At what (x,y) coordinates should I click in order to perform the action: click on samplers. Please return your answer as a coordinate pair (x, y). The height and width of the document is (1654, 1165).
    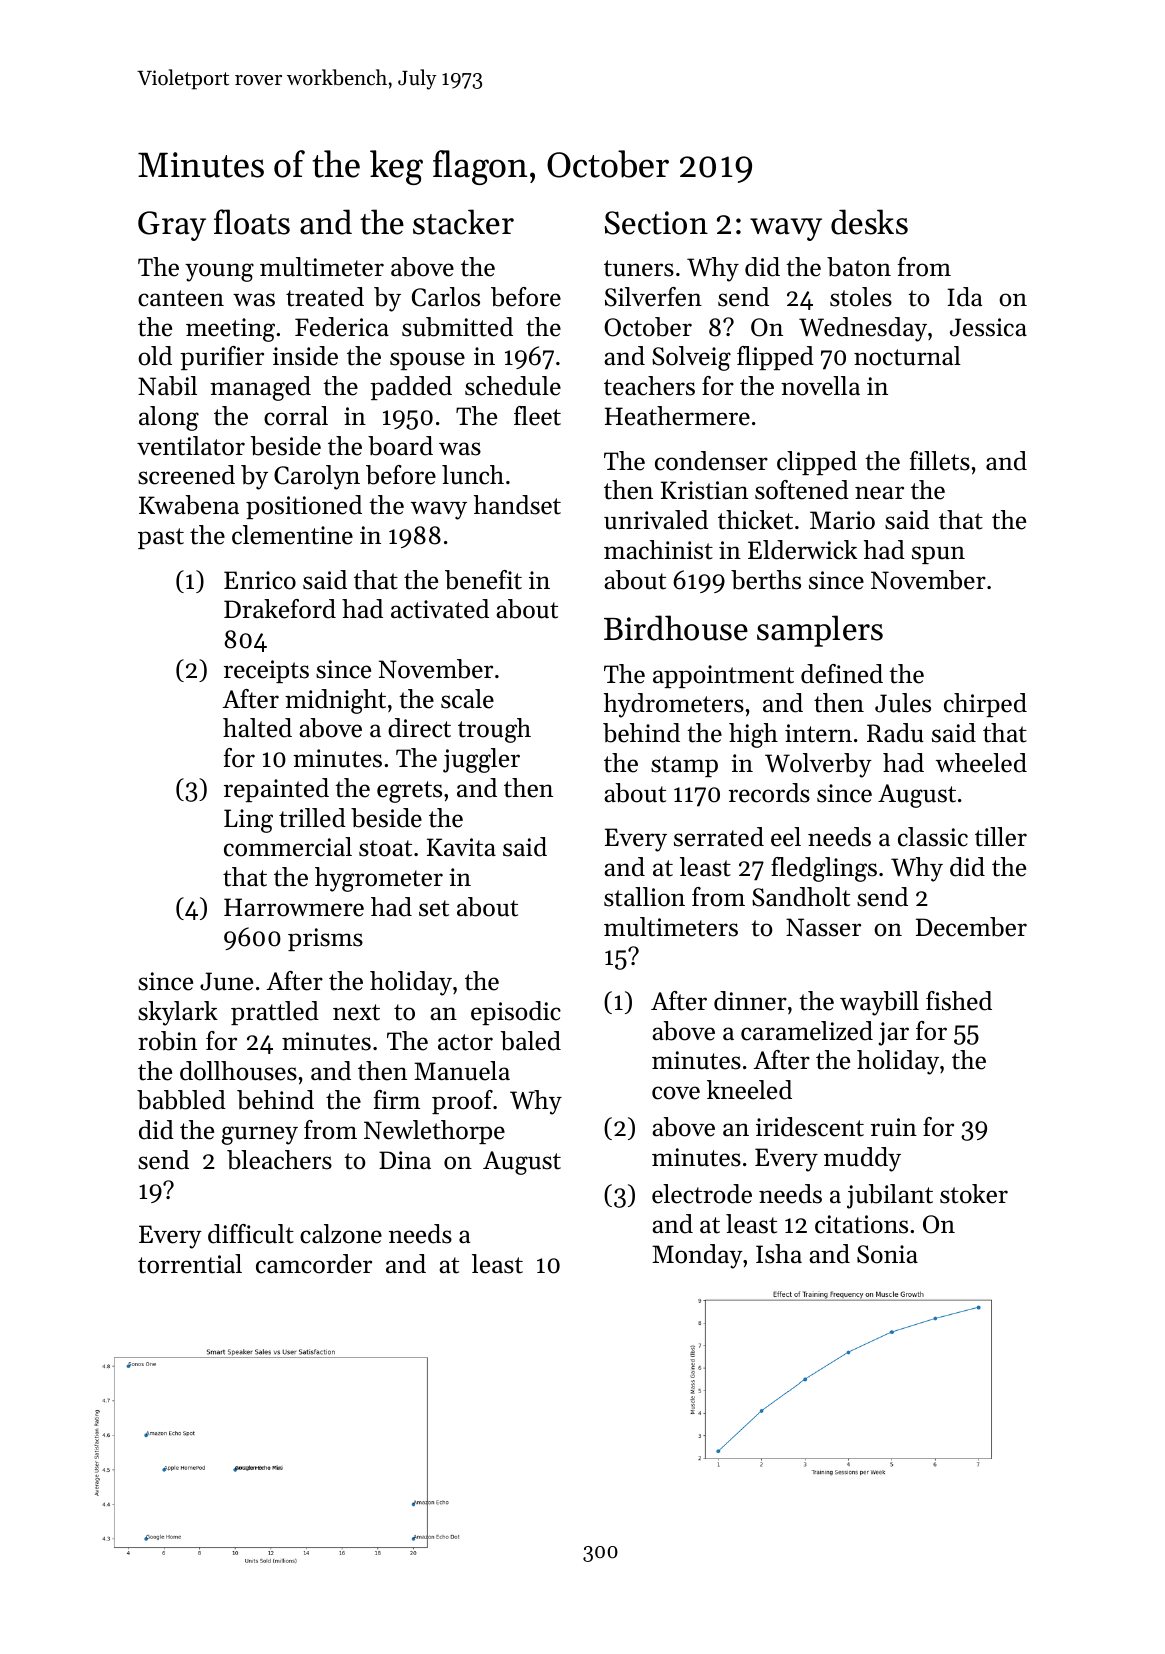
    Looking at the image, I should click on (820, 631).
